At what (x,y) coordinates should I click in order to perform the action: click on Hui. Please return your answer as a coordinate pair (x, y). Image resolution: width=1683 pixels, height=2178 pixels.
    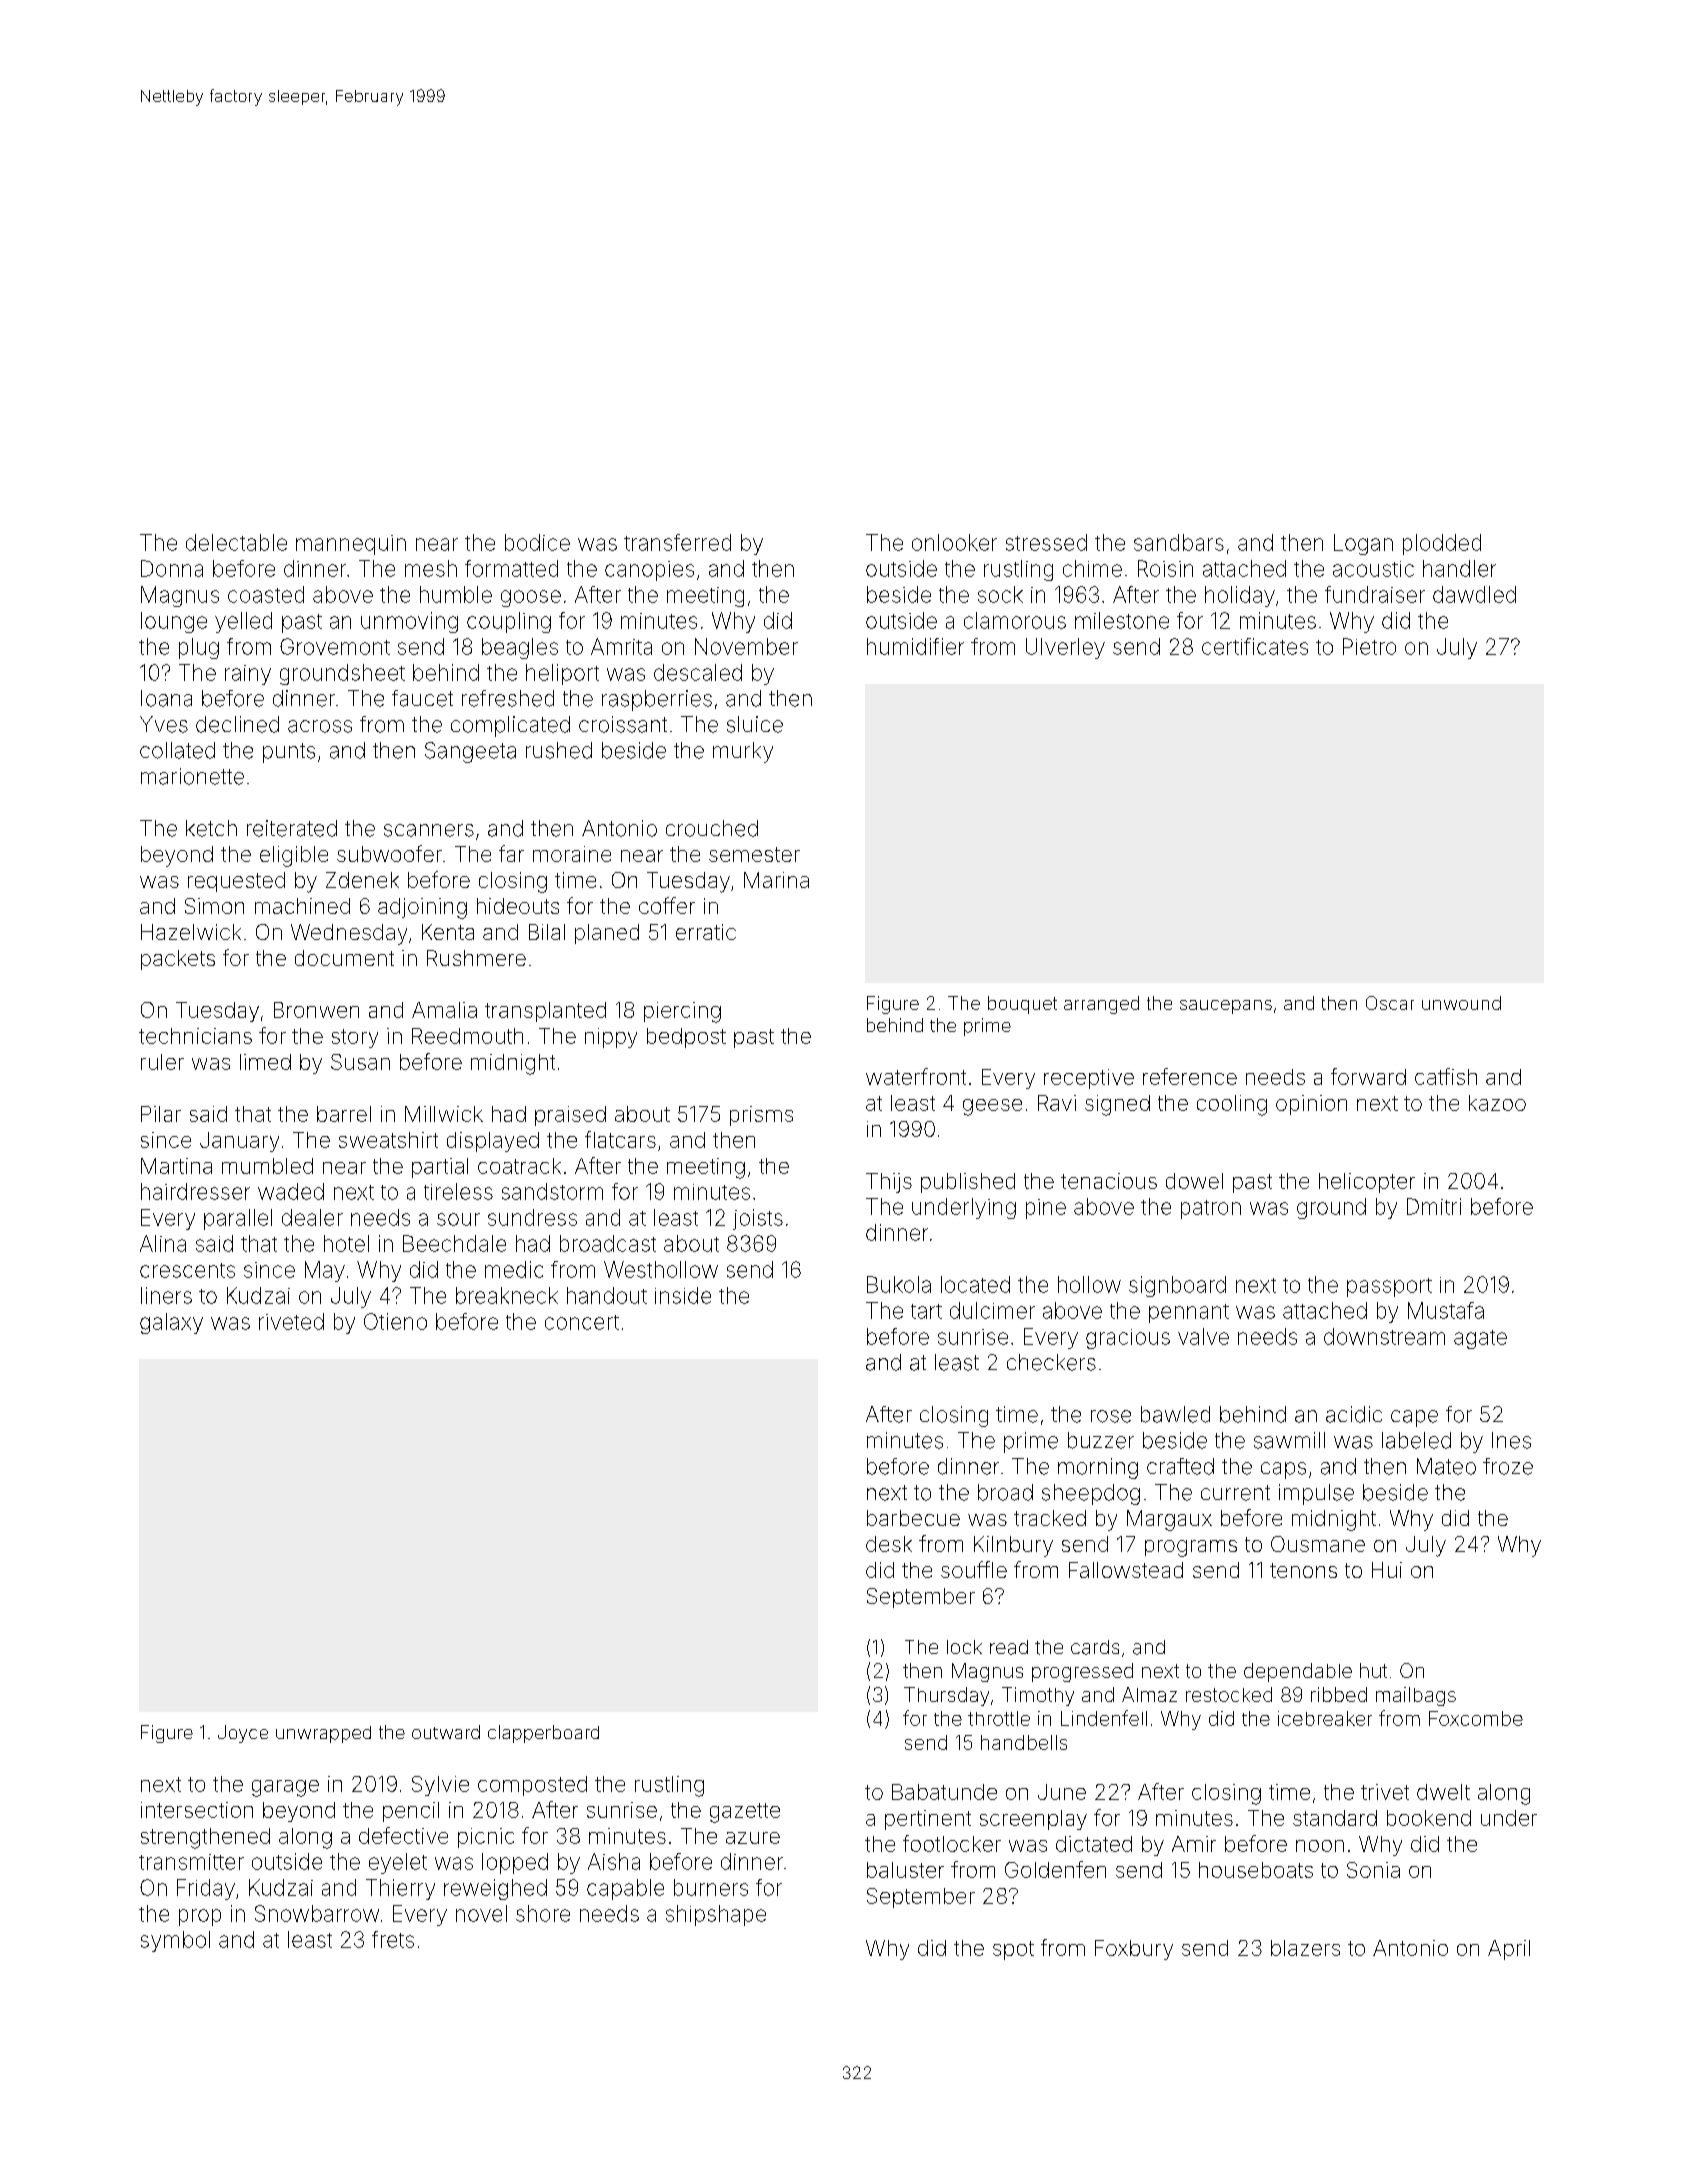
    Looking at the image, I should click on (1387, 1570).
